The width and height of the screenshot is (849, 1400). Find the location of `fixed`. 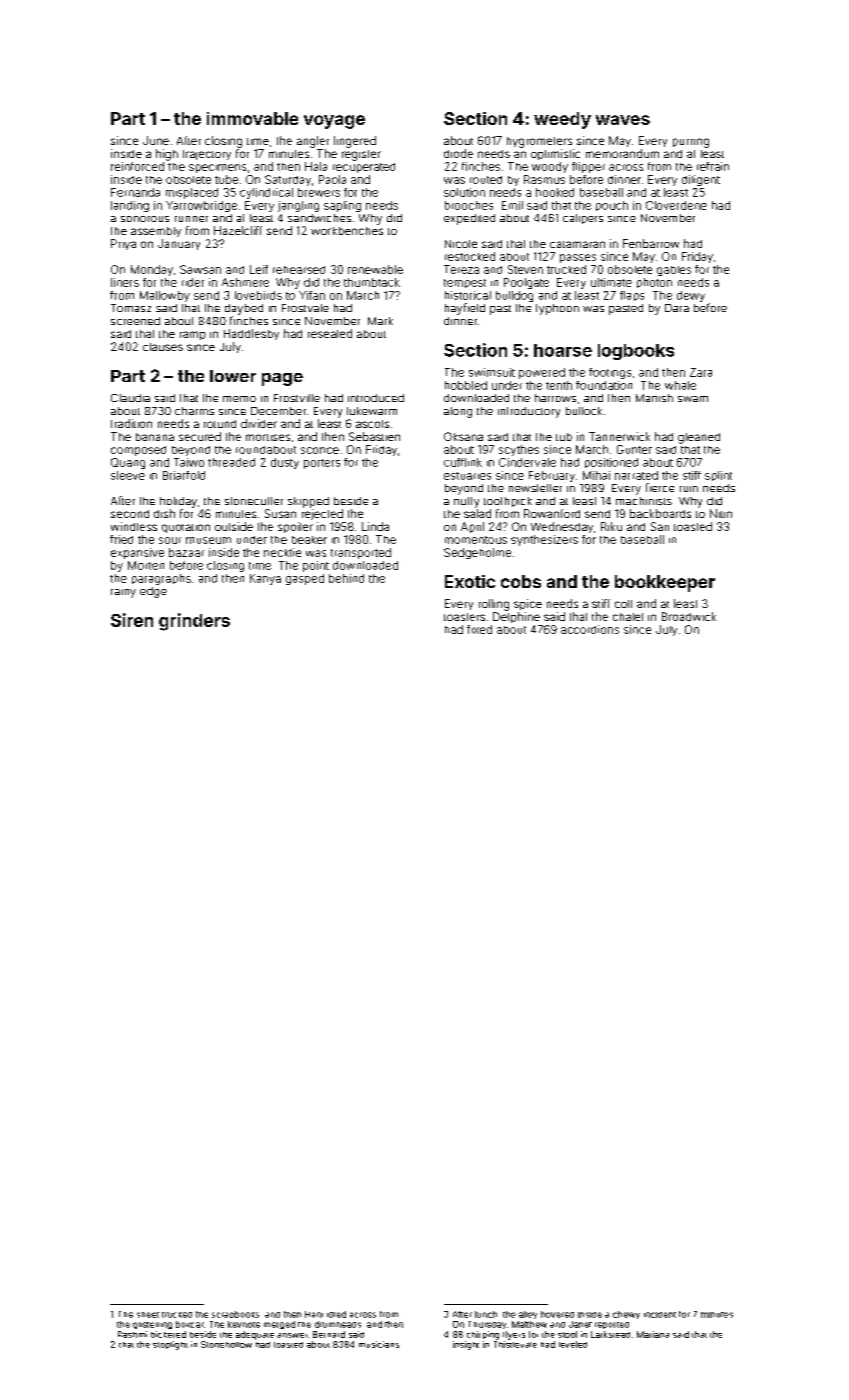

fixed is located at coordinates (479, 629).
